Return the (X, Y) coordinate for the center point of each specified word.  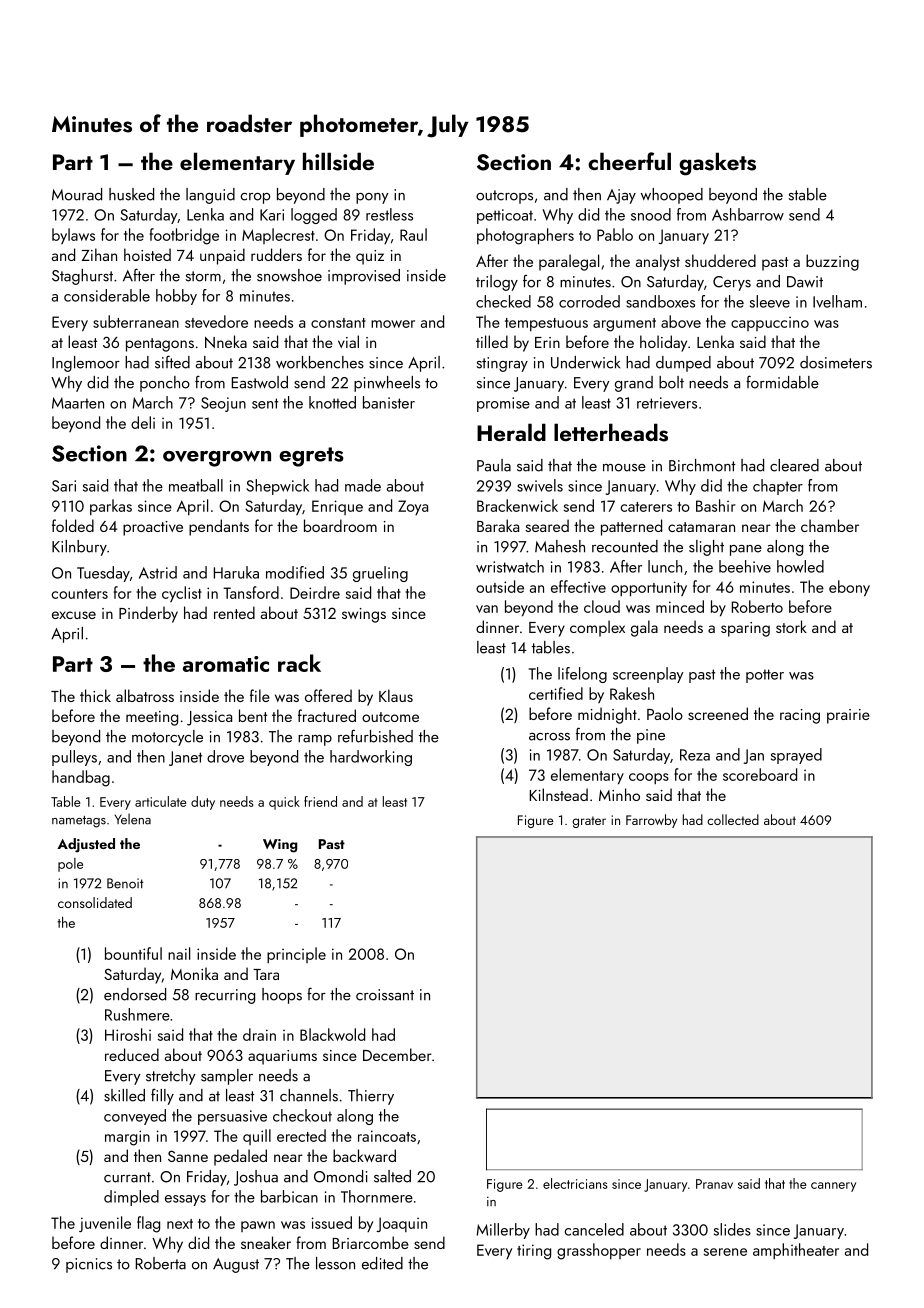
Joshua (256, 1178)
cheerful (629, 161)
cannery (833, 1187)
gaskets (717, 164)
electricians (575, 1183)
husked (131, 194)
